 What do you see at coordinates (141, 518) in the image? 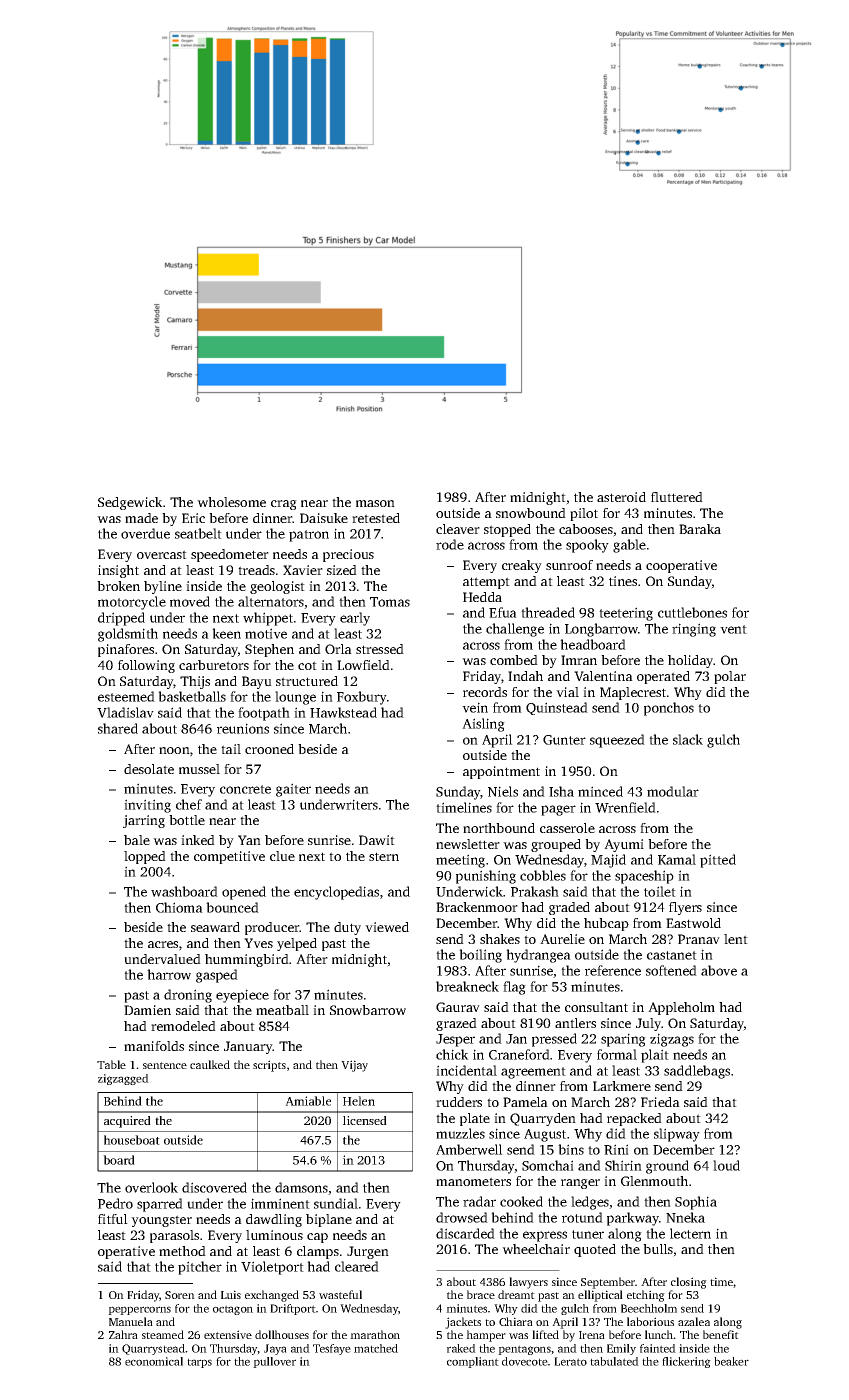
I see `made` at bounding box center [141, 518].
